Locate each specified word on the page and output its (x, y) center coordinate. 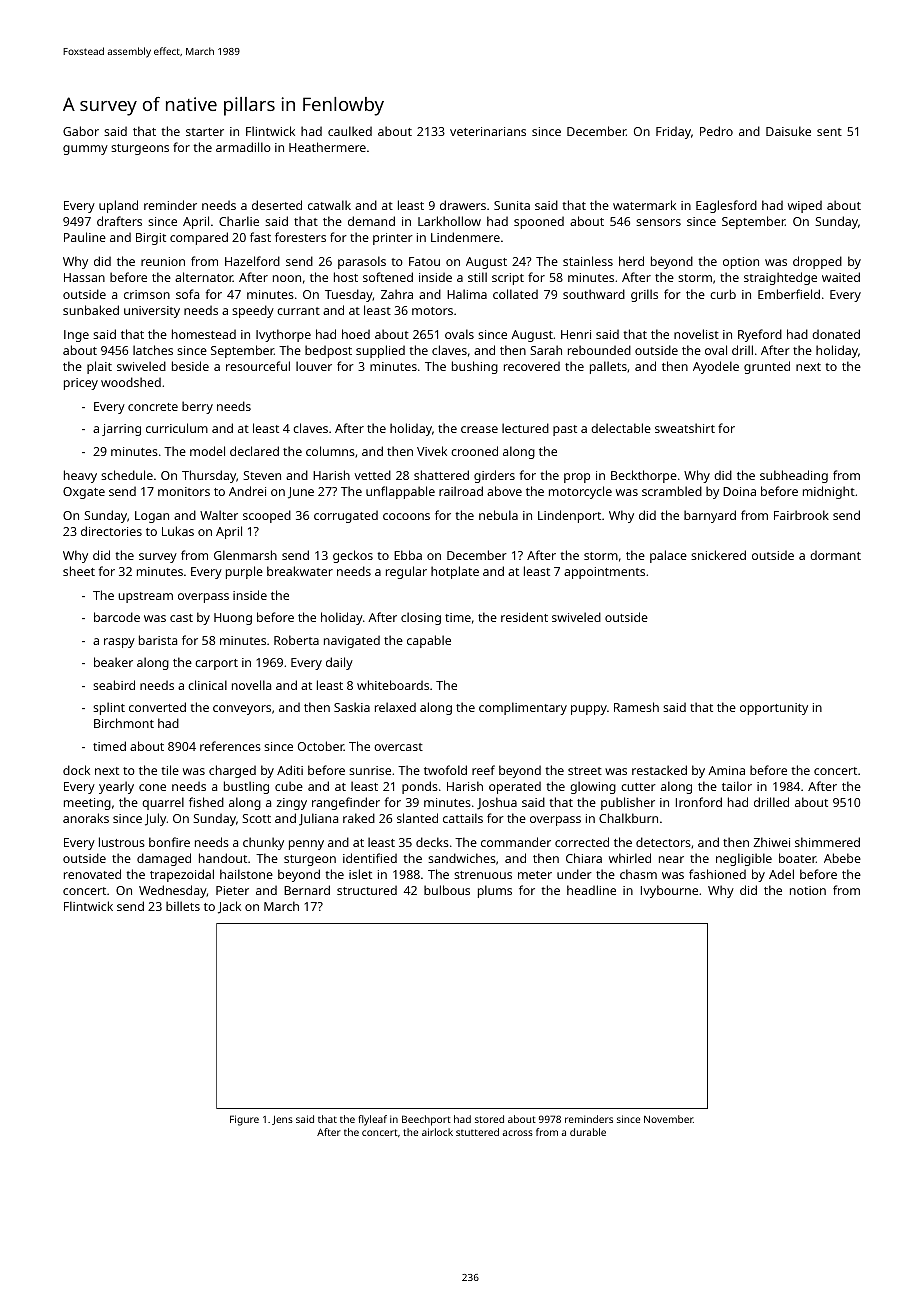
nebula (498, 515)
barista (158, 640)
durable (588, 1132)
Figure (244, 1120)
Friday (673, 132)
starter (205, 132)
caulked (350, 131)
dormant (835, 555)
